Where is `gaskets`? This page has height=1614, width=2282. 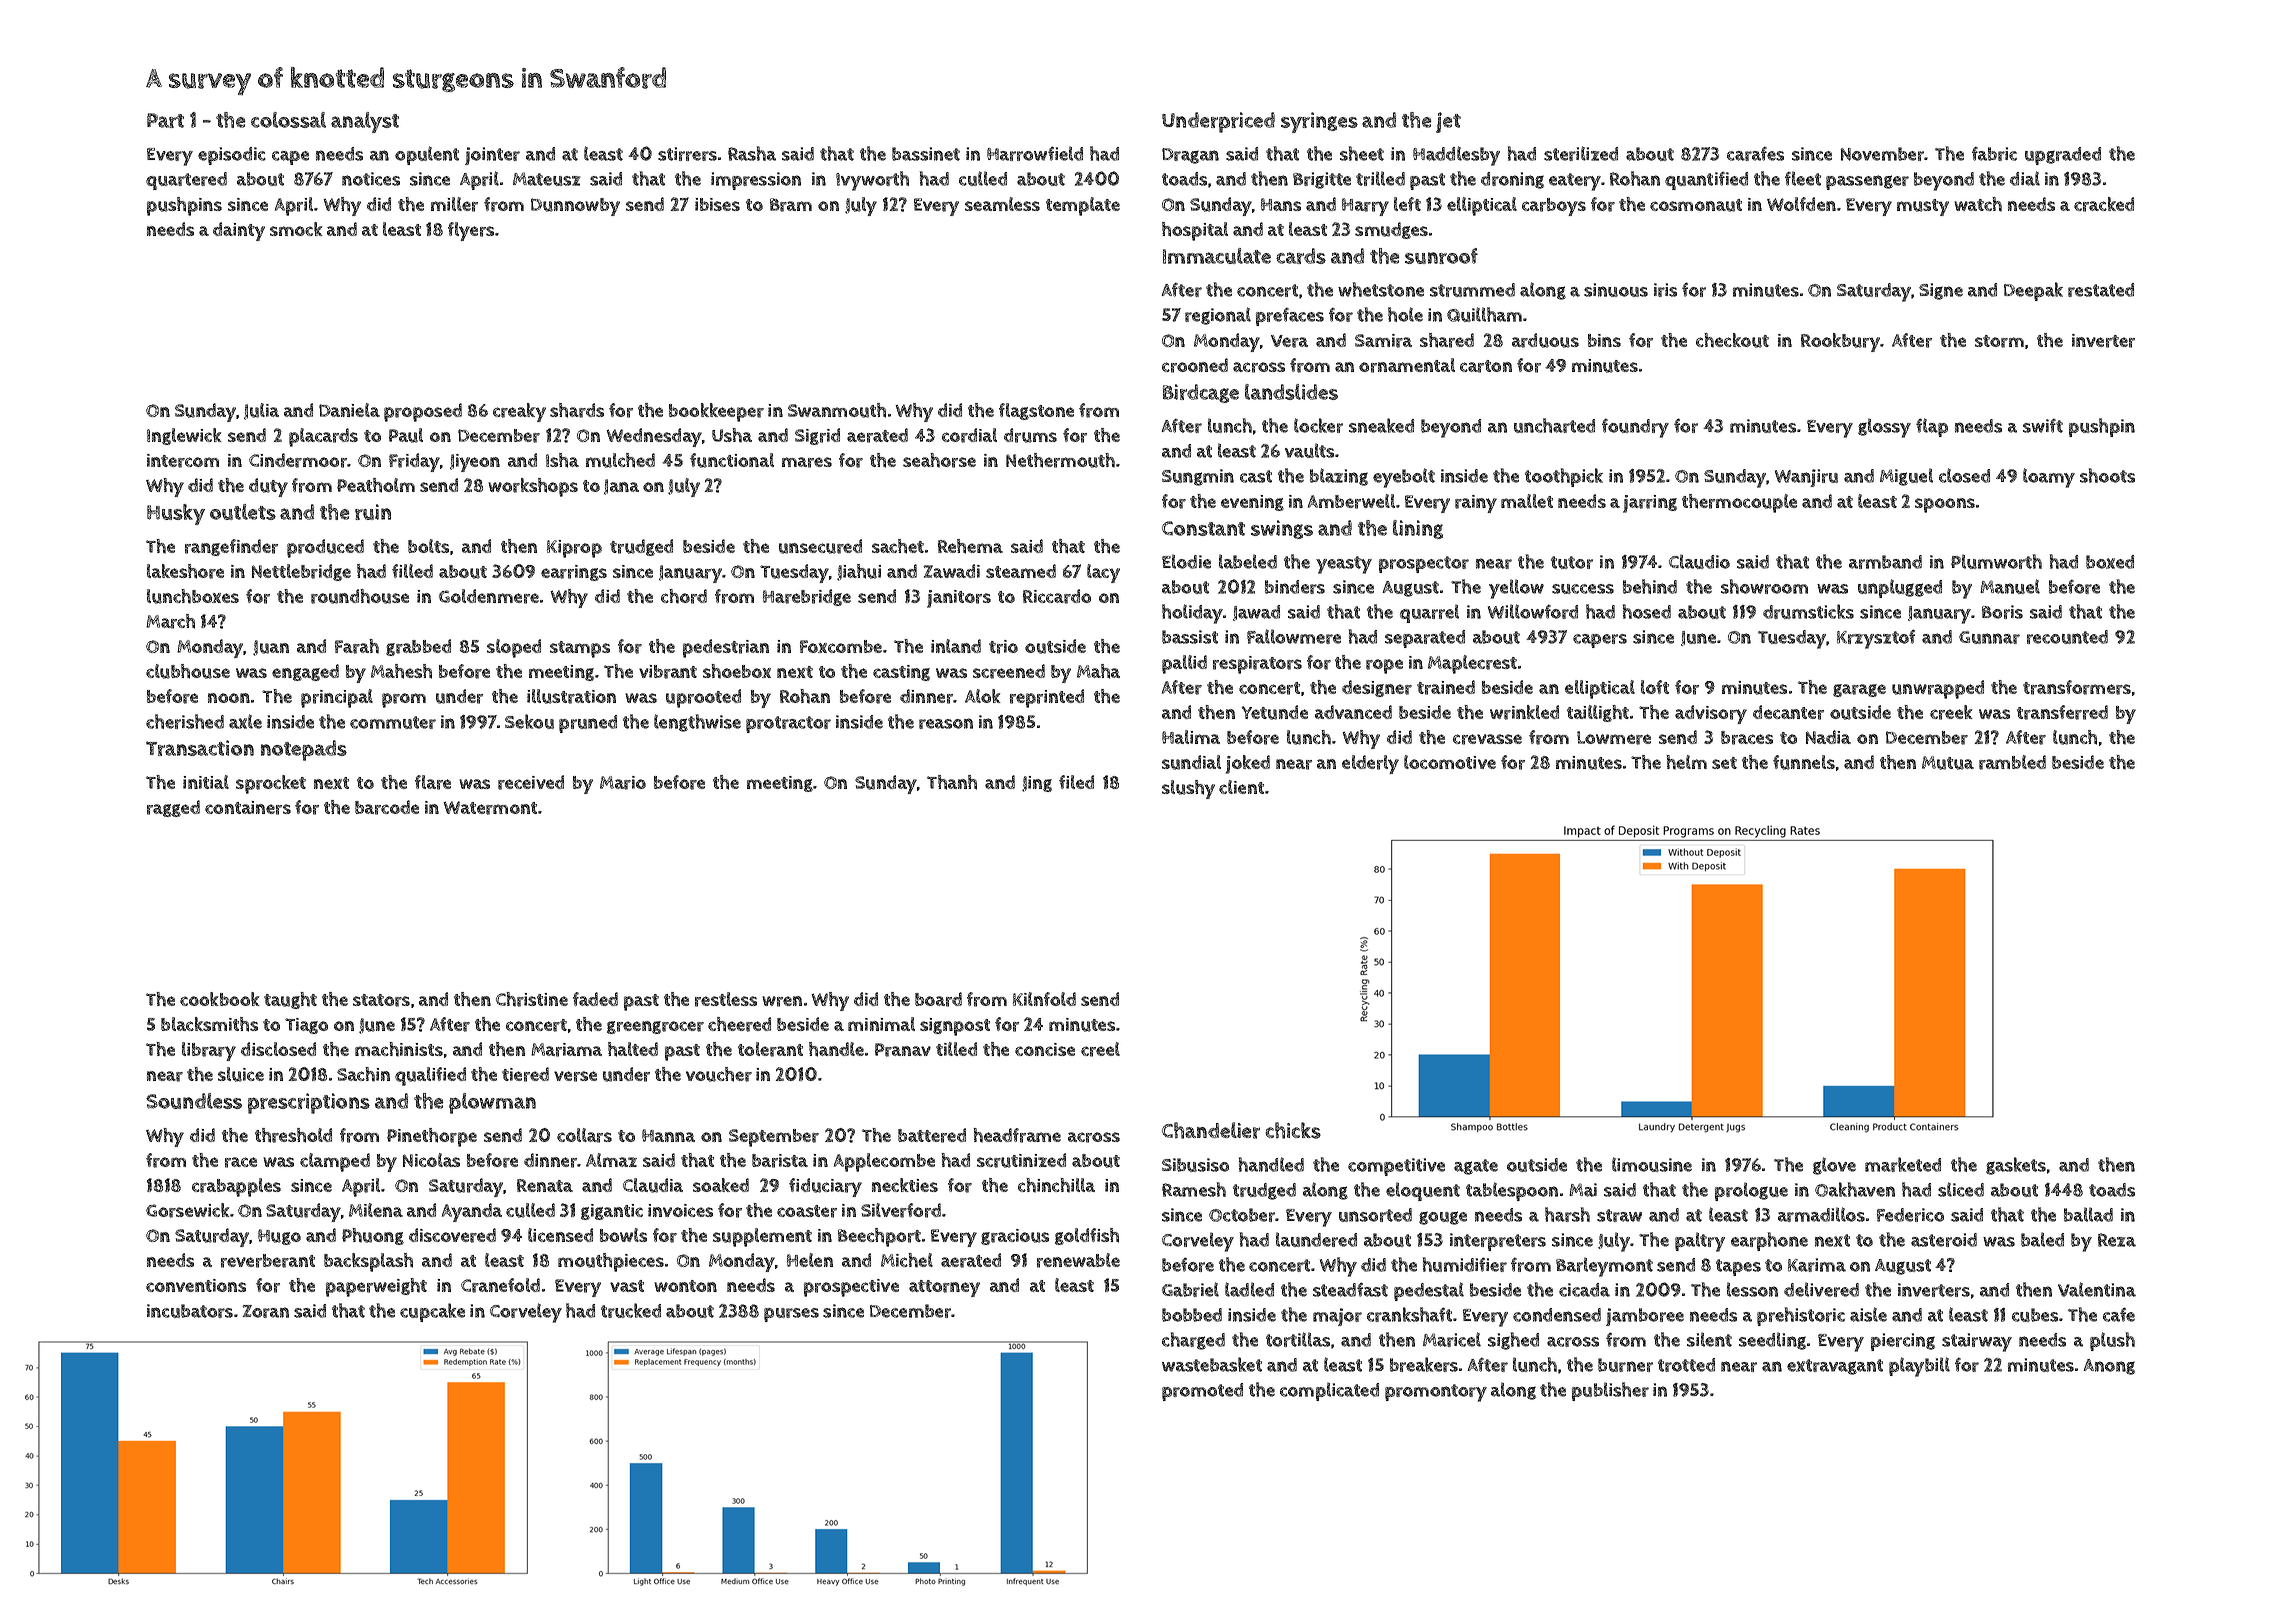
gaskets is located at coordinates (2016, 1166).
